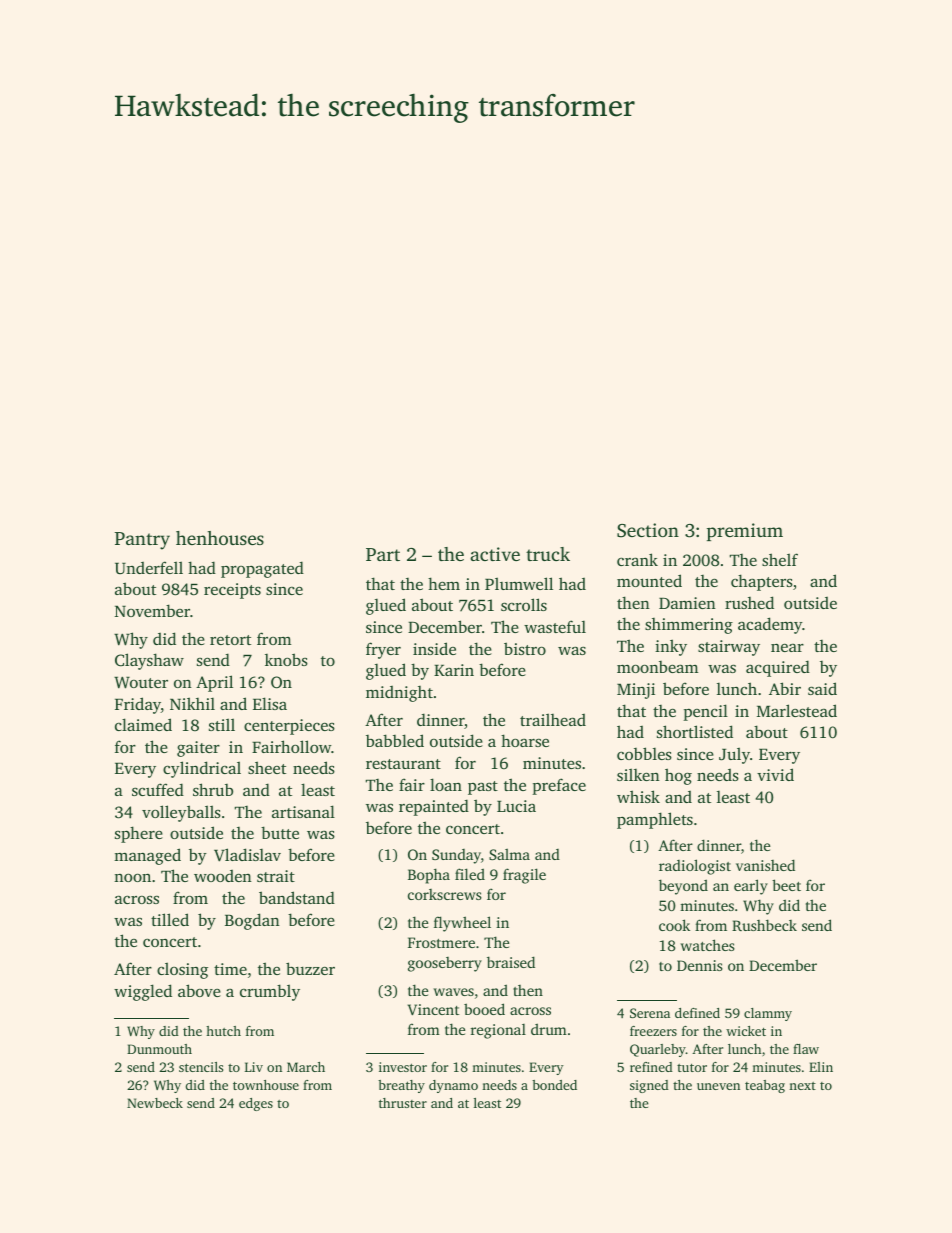 Image resolution: width=952 pixels, height=1233 pixels. Describe the element at coordinates (554, 1085) in the page. I see `bonded` at that location.
